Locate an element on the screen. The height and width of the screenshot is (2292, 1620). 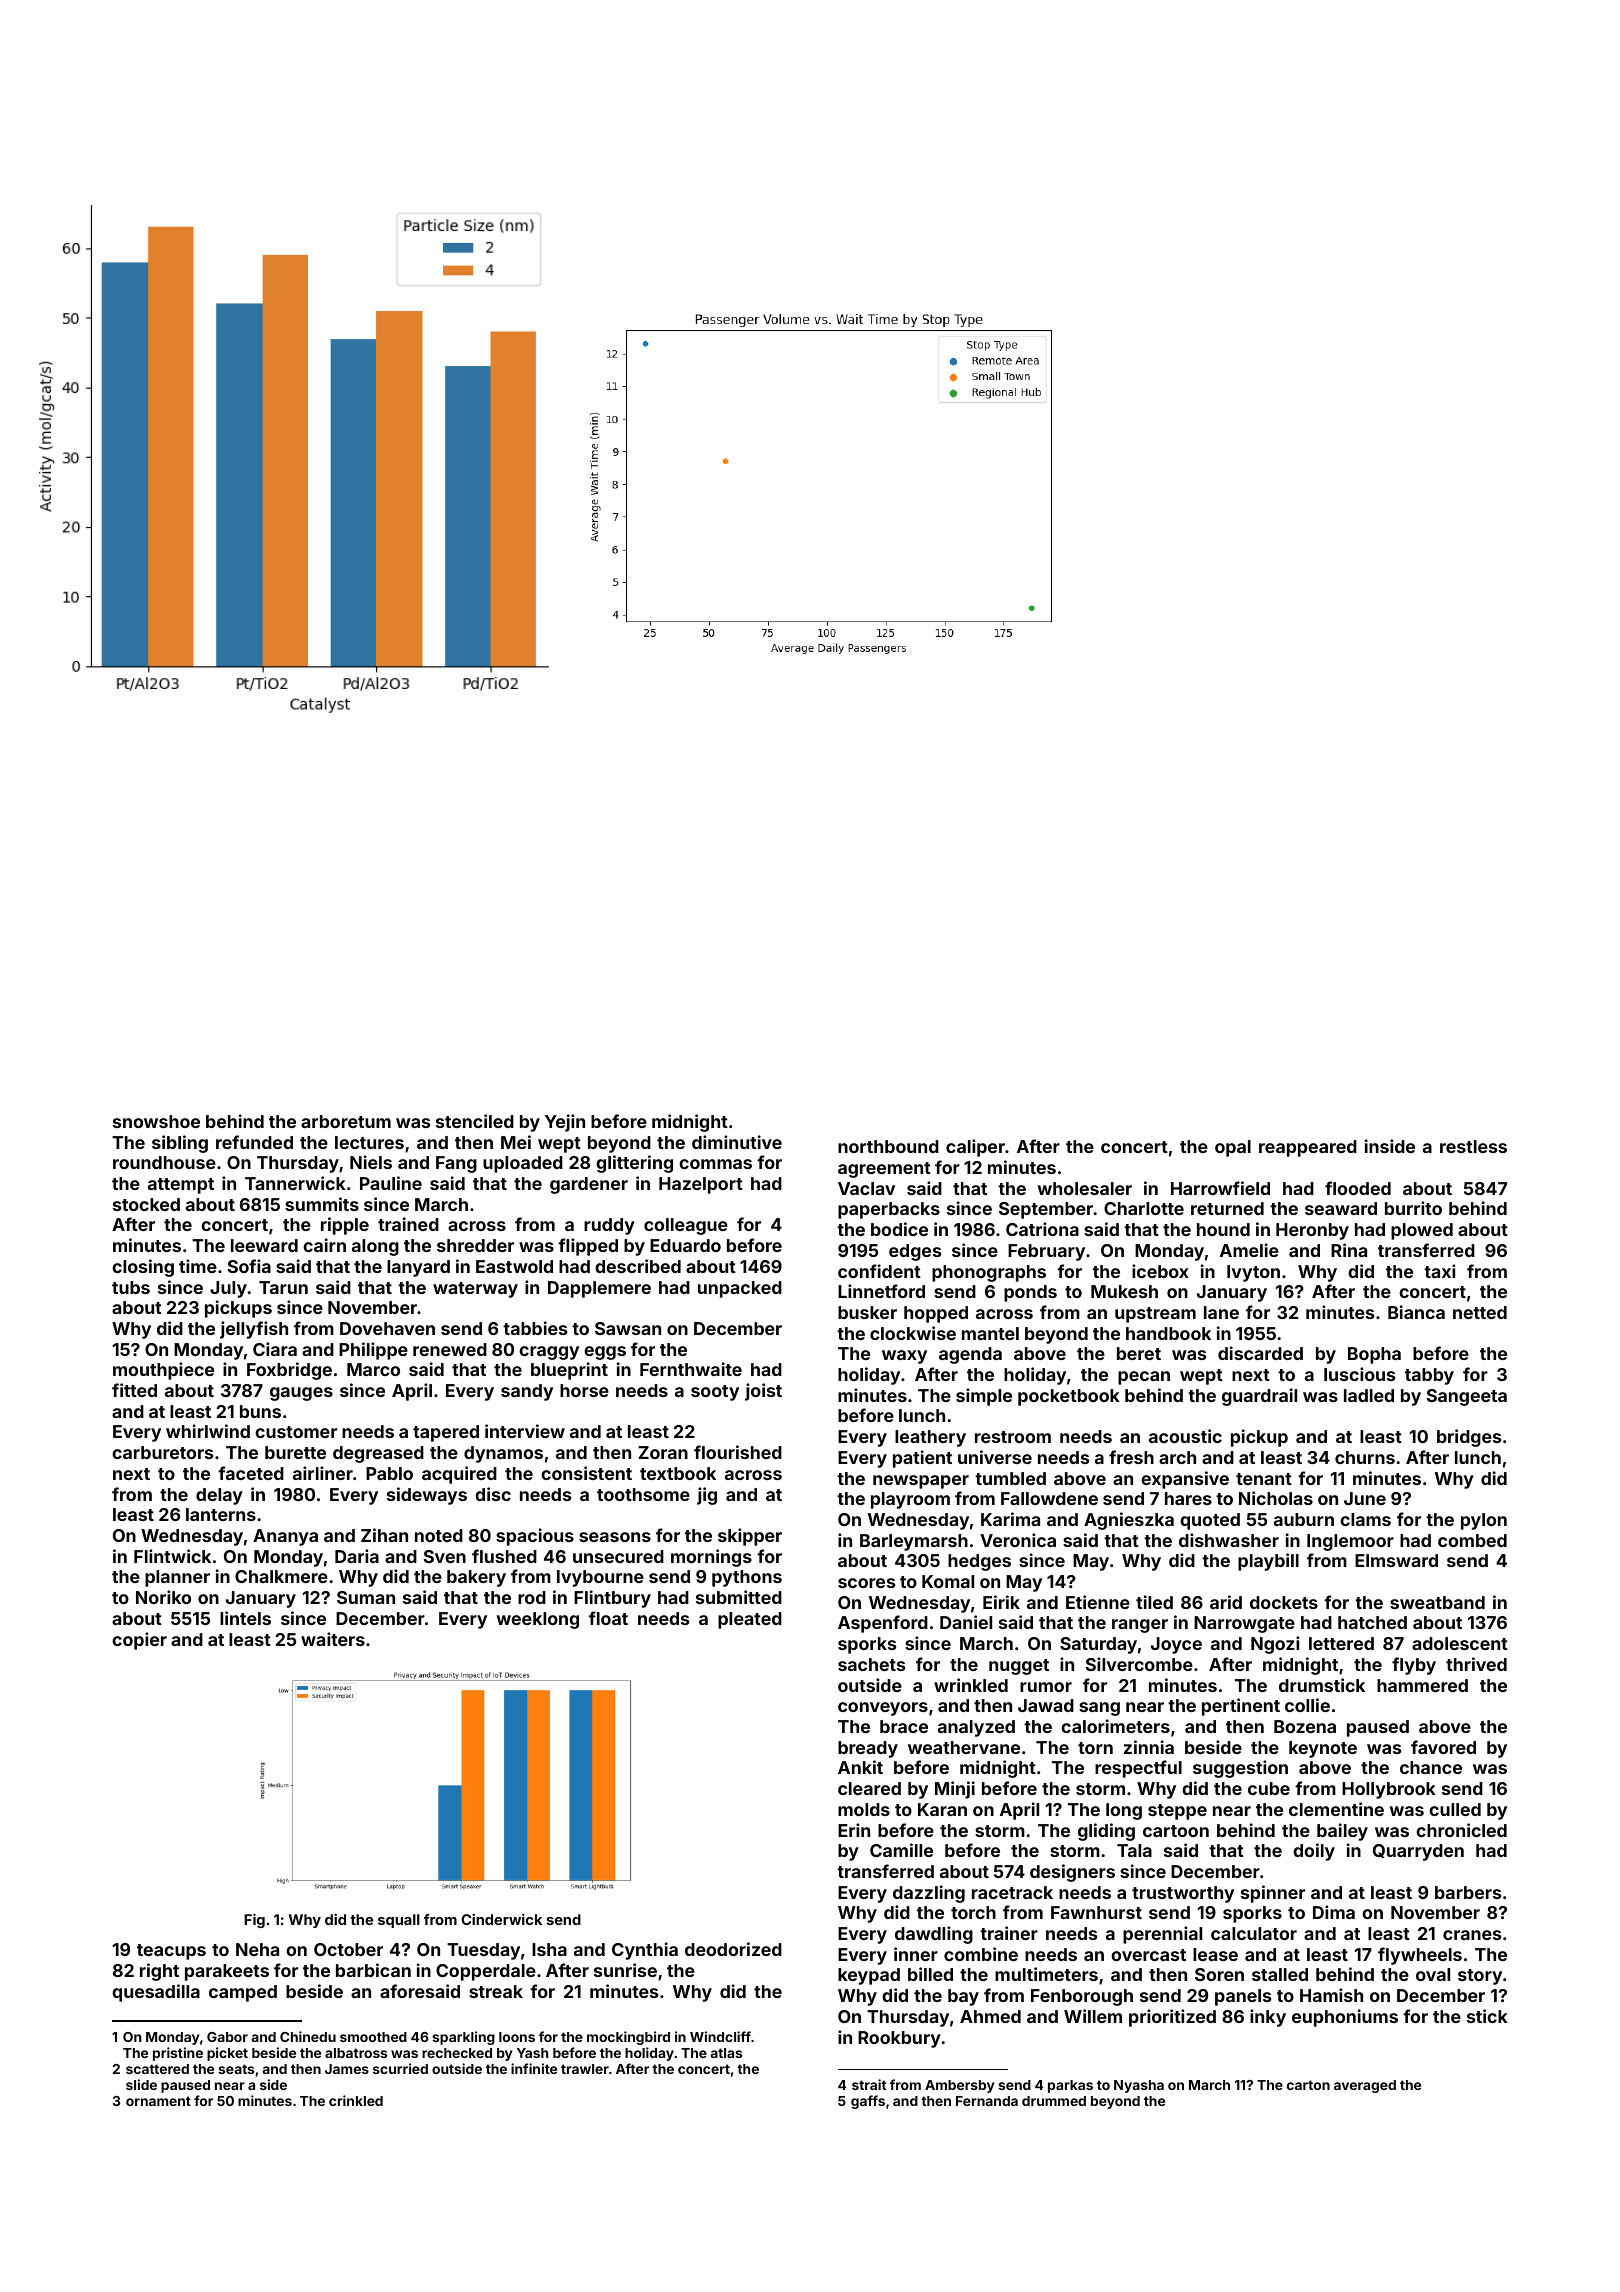
deodorized is located at coordinates (733, 1949).
